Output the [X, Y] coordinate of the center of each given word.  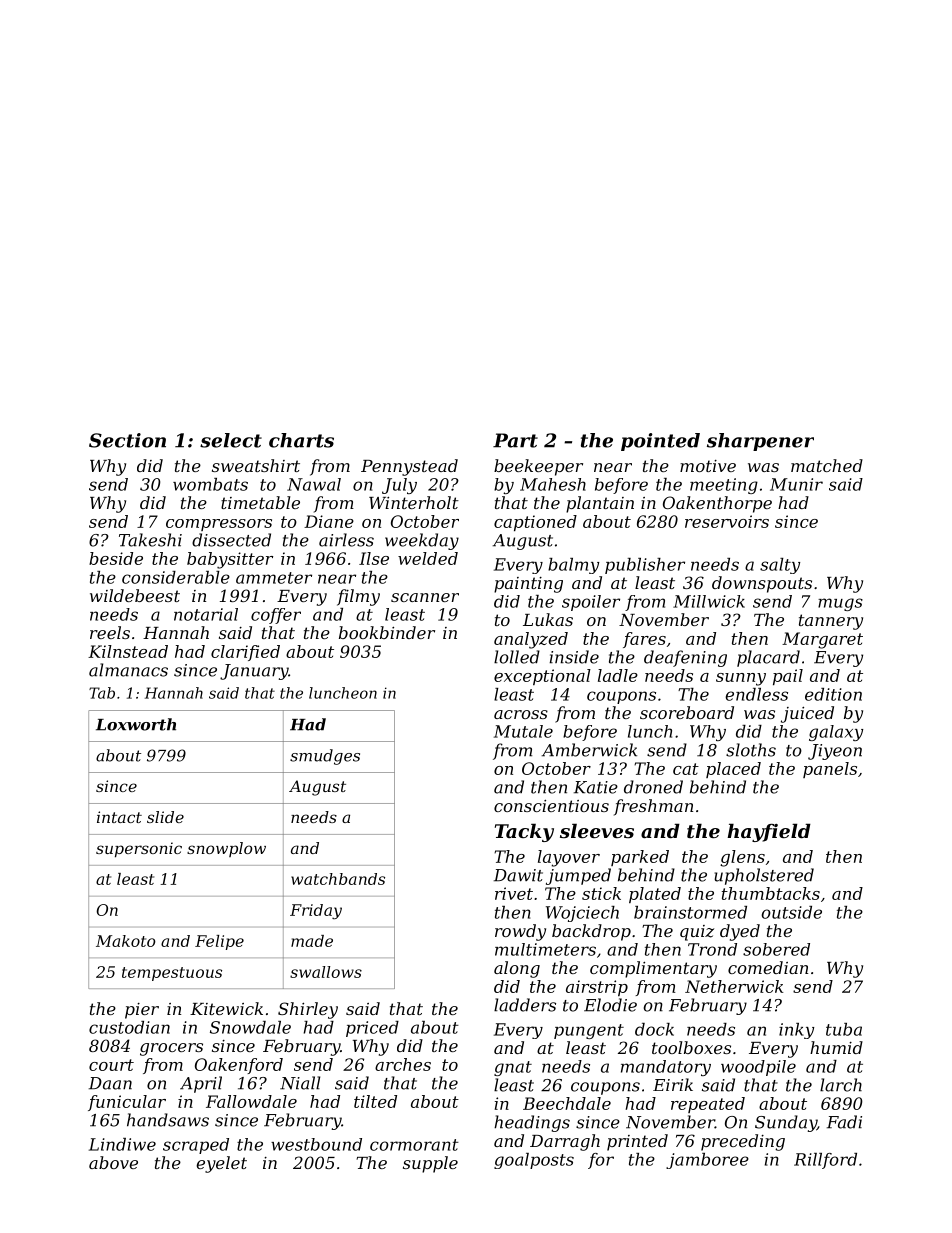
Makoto [126, 941]
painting [528, 585]
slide [165, 817]
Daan [110, 1083]
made [312, 941]
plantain [600, 504]
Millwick [709, 601]
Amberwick [589, 750]
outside [791, 912]
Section [127, 440]
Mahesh [553, 484]
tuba [844, 1029]
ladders [525, 1005]
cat [686, 769]
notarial [206, 614]
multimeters [545, 949]
